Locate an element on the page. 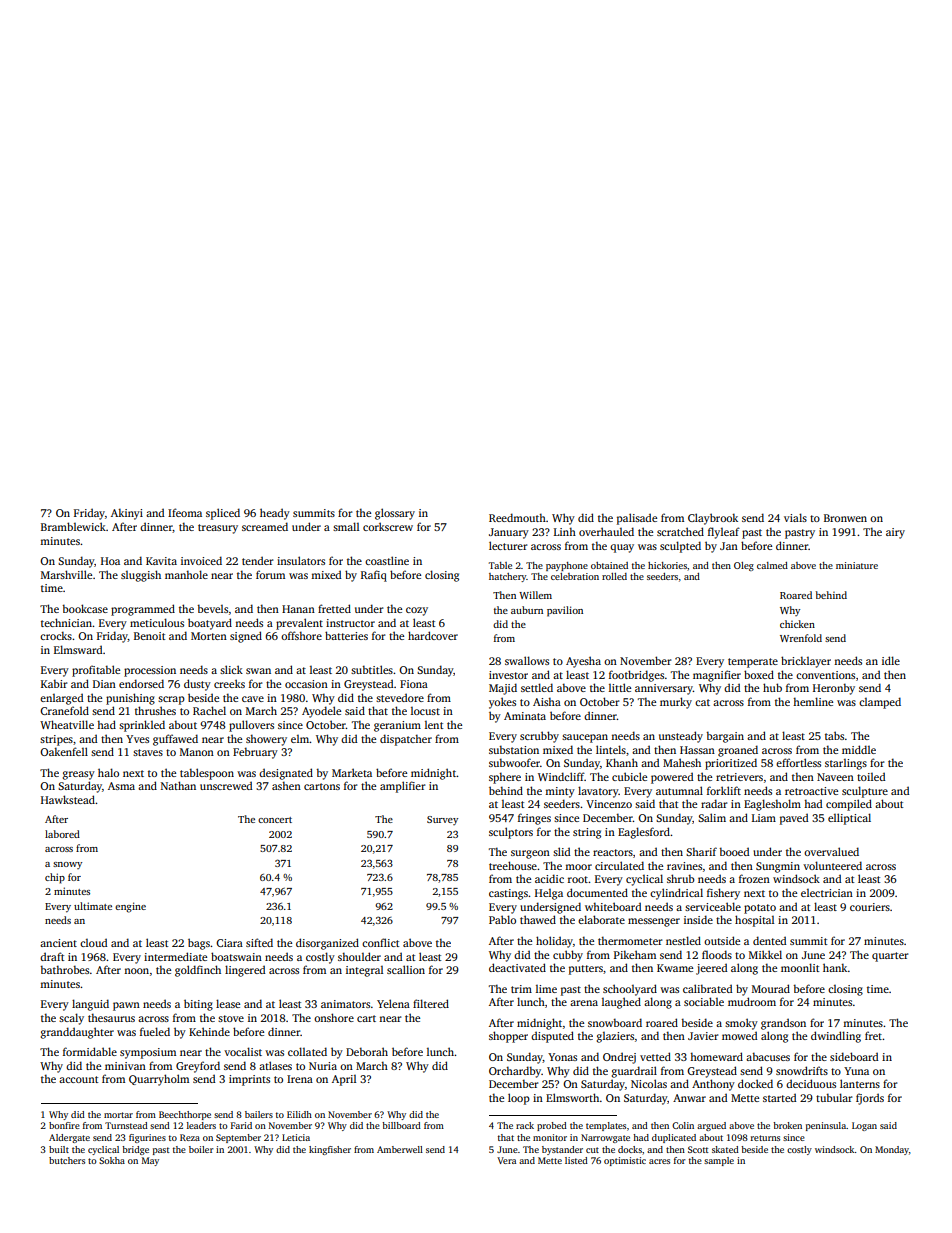 Image resolution: width=952 pixels, height=1233 pixels. engine is located at coordinates (130, 907).
